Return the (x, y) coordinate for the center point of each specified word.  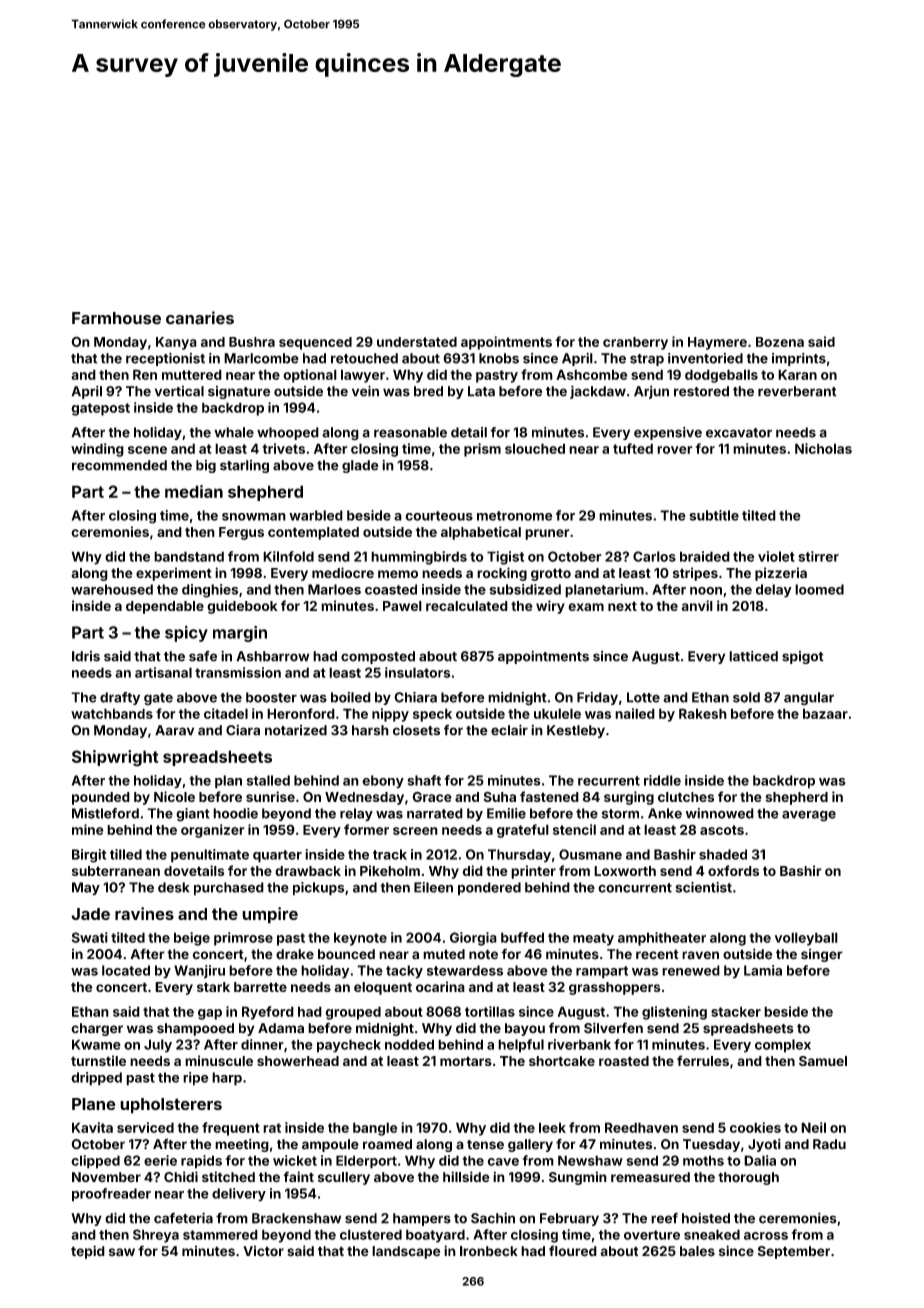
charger (97, 1029)
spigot (803, 657)
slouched (535, 448)
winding (97, 450)
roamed (387, 1144)
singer (822, 955)
